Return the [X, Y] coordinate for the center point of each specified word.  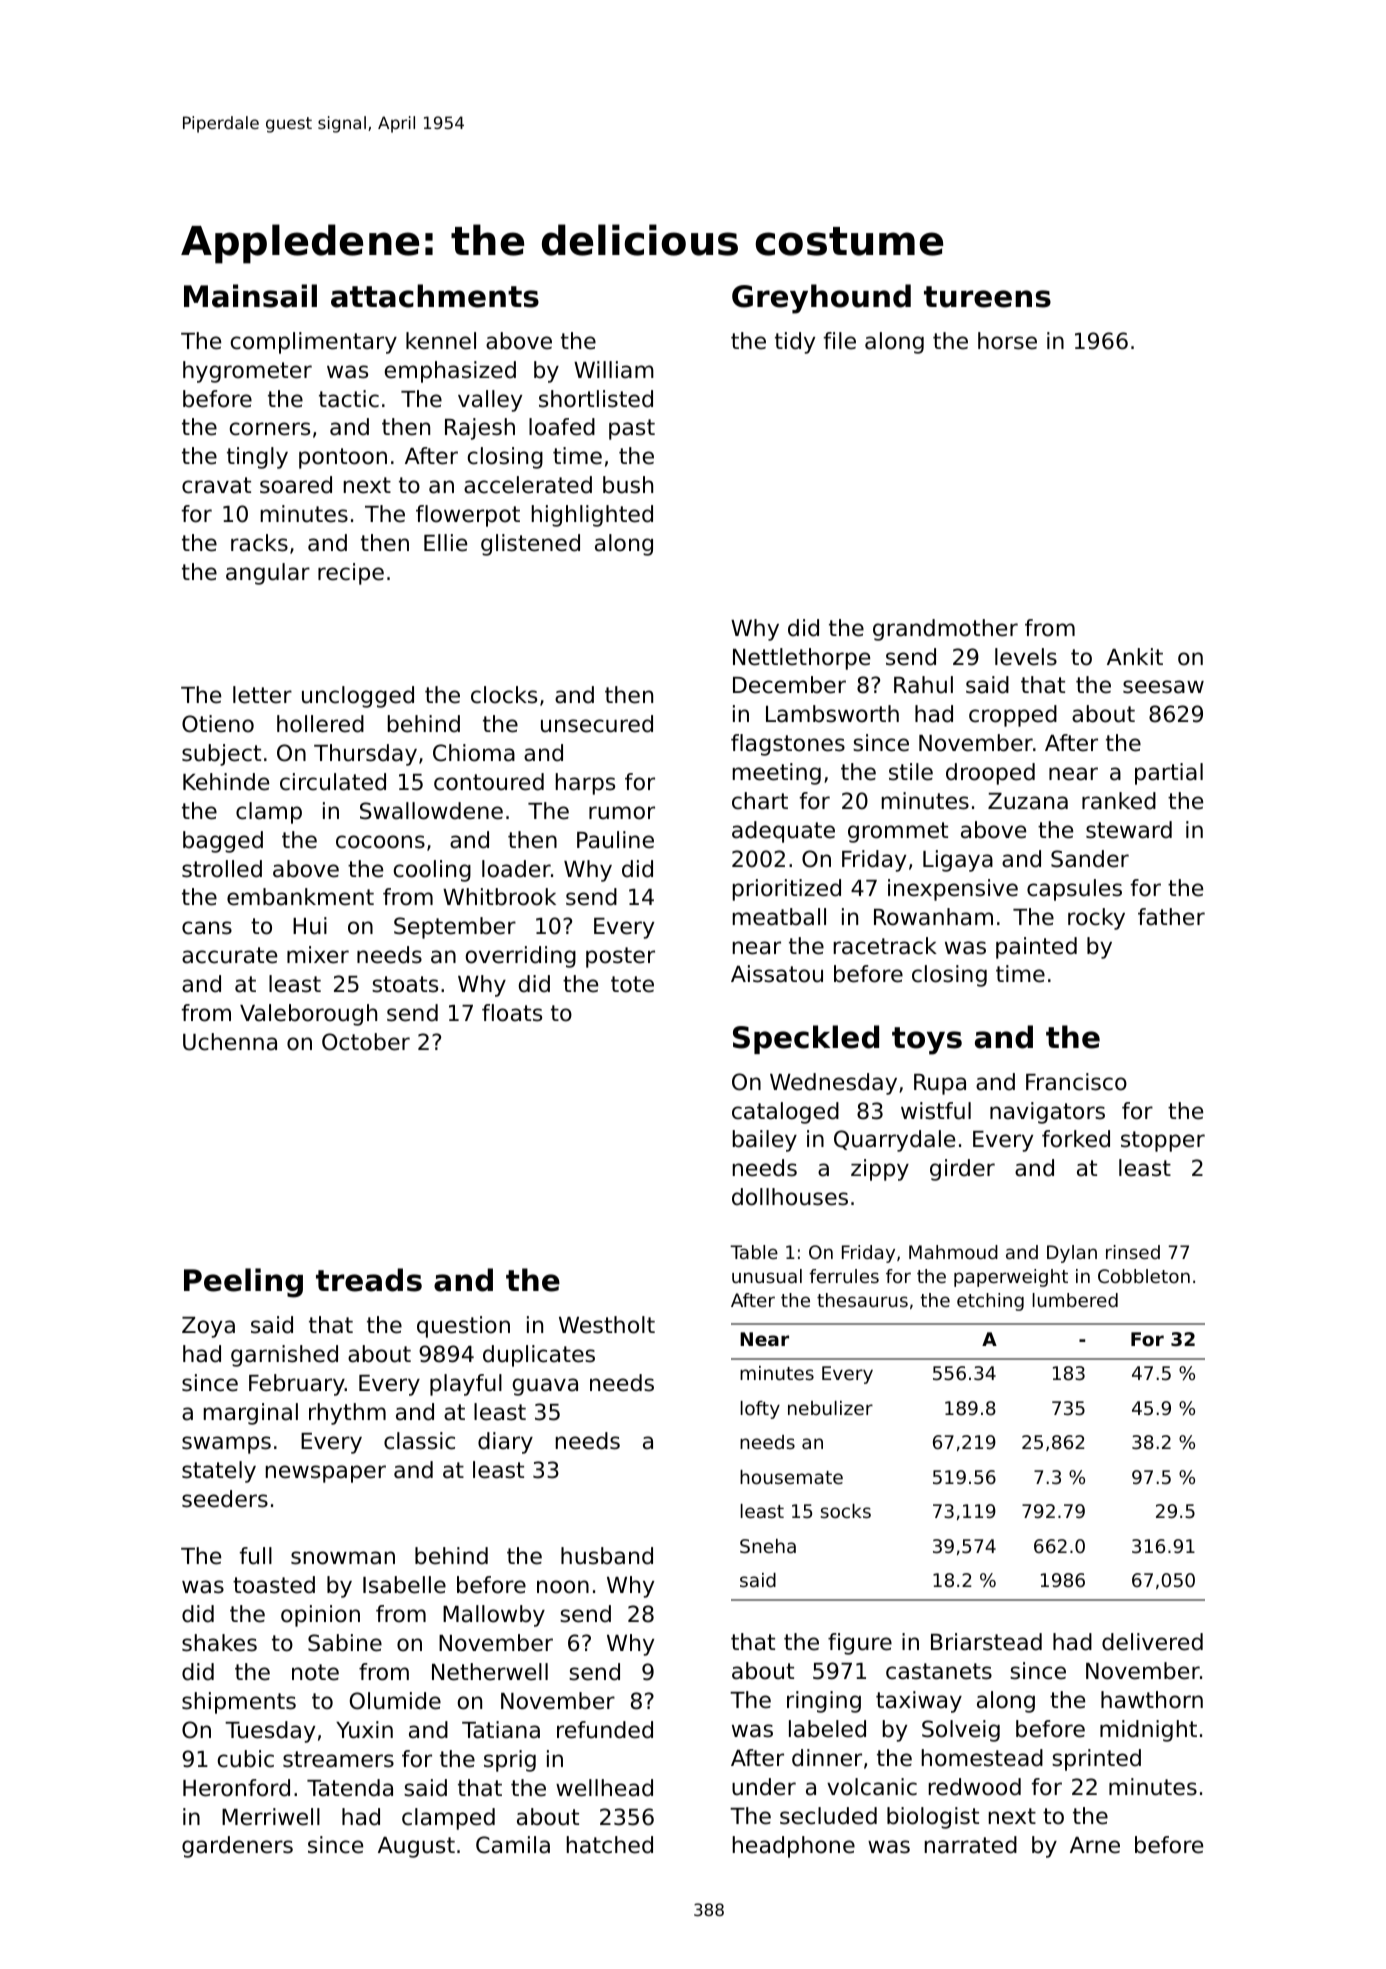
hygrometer [247, 372]
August [416, 1847]
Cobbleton [1144, 1276]
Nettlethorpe [801, 659]
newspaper [326, 1474]
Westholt [607, 1325]
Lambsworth [832, 714]
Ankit [1135, 656]
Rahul [923, 685]
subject [221, 755]
